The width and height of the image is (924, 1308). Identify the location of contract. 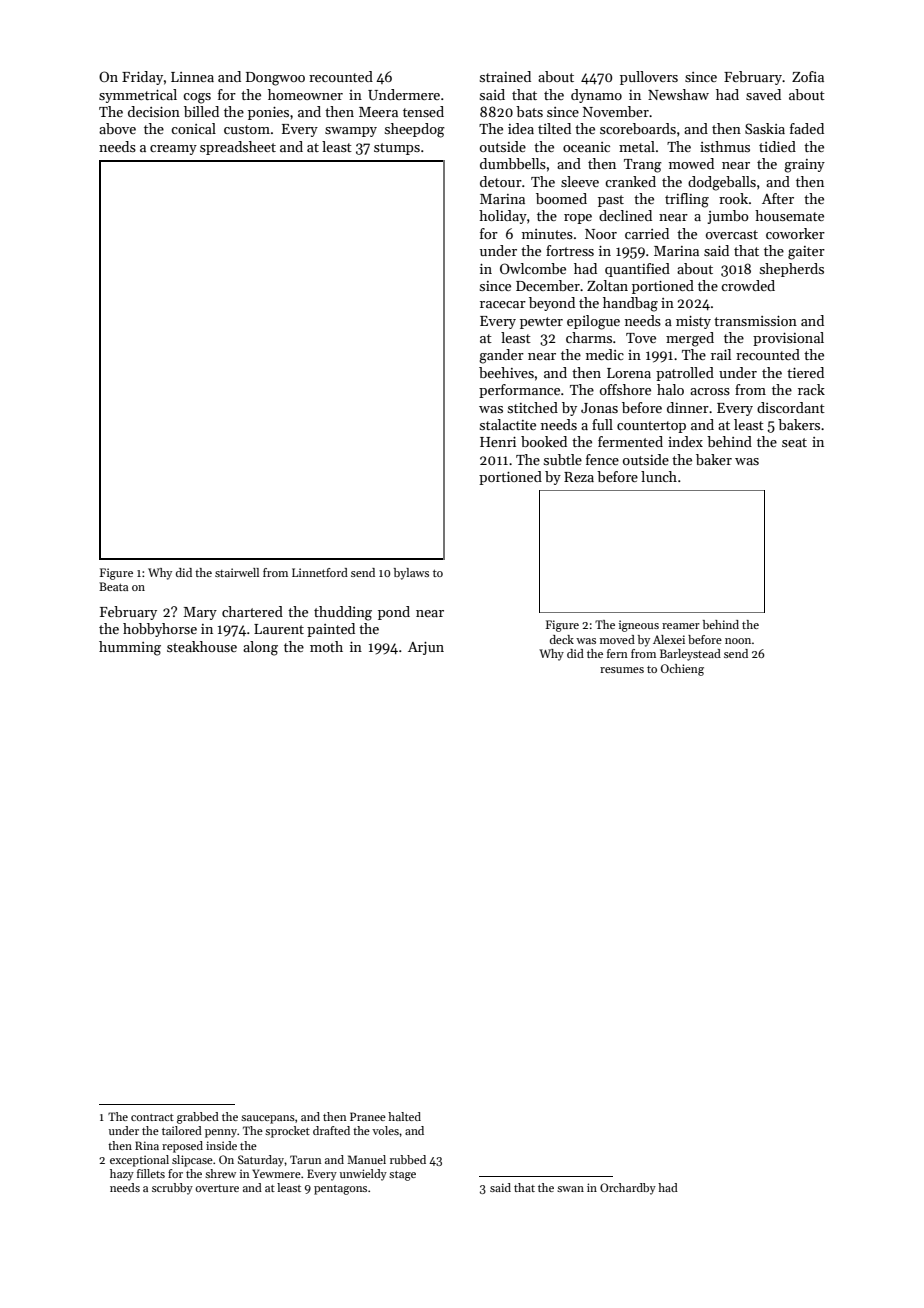
(152, 1117).
